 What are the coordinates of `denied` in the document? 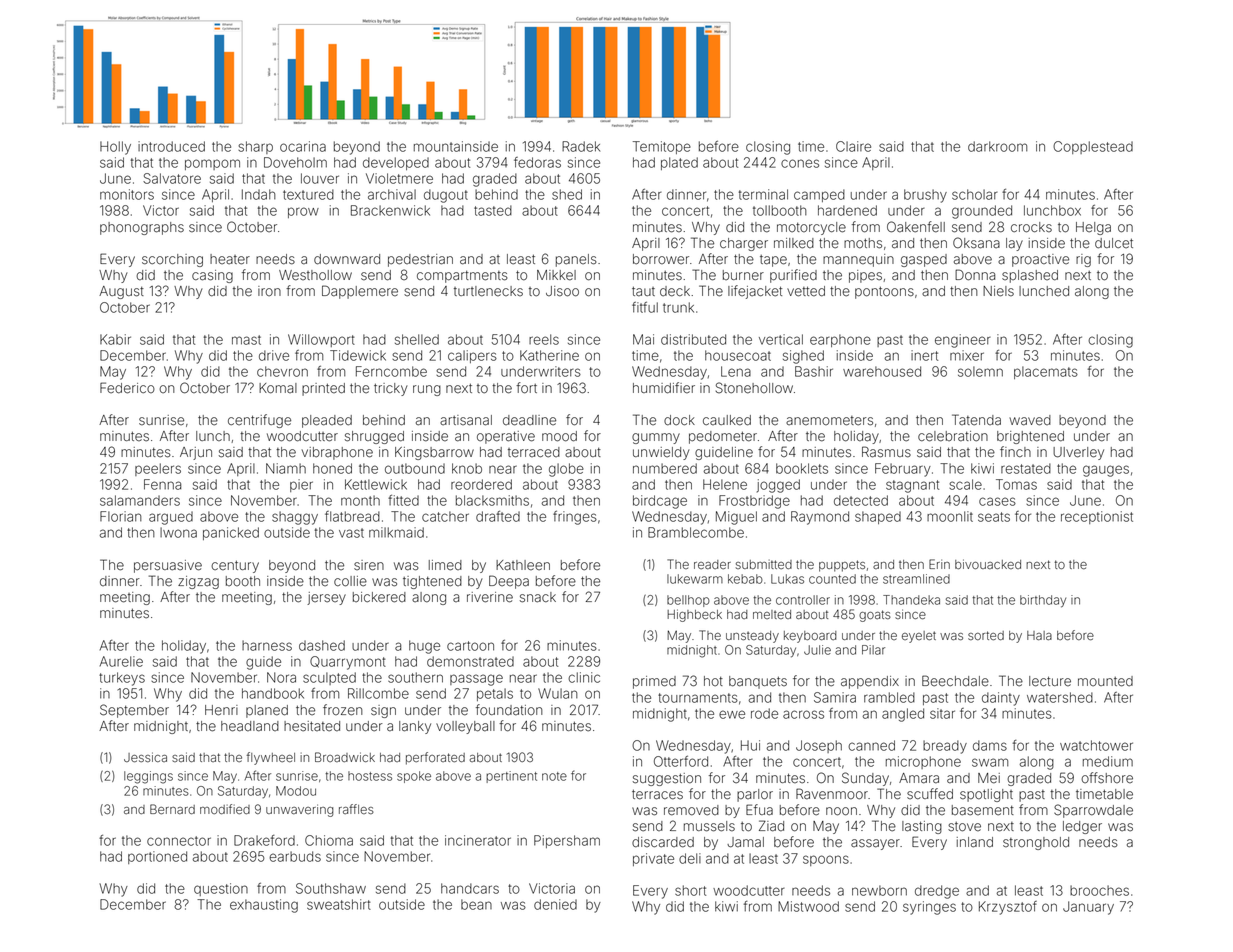 It's located at (555, 904).
